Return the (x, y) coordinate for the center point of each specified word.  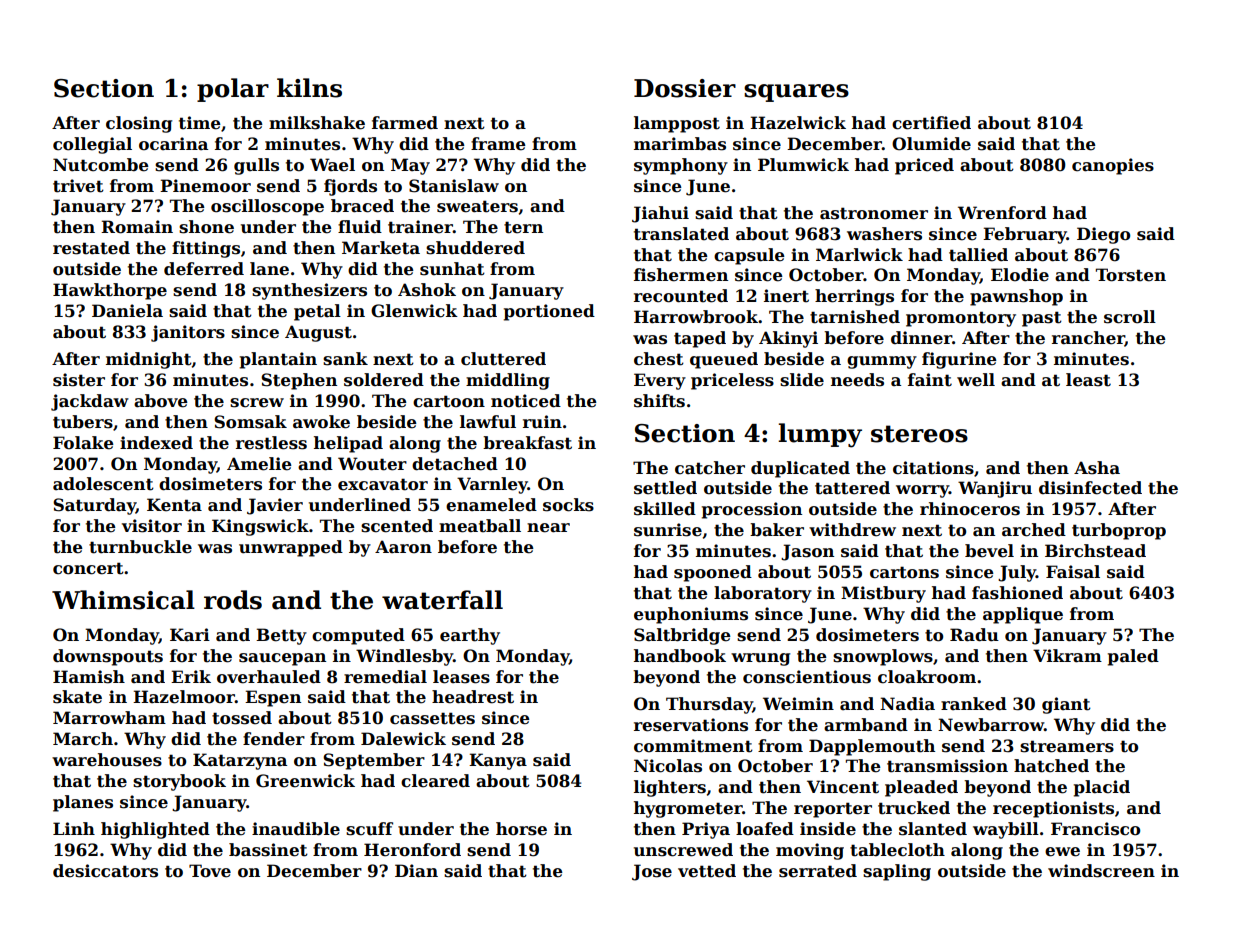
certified (931, 123)
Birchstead (1095, 551)
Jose (652, 872)
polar (233, 90)
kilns (309, 88)
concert (88, 568)
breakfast (527, 443)
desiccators (105, 871)
